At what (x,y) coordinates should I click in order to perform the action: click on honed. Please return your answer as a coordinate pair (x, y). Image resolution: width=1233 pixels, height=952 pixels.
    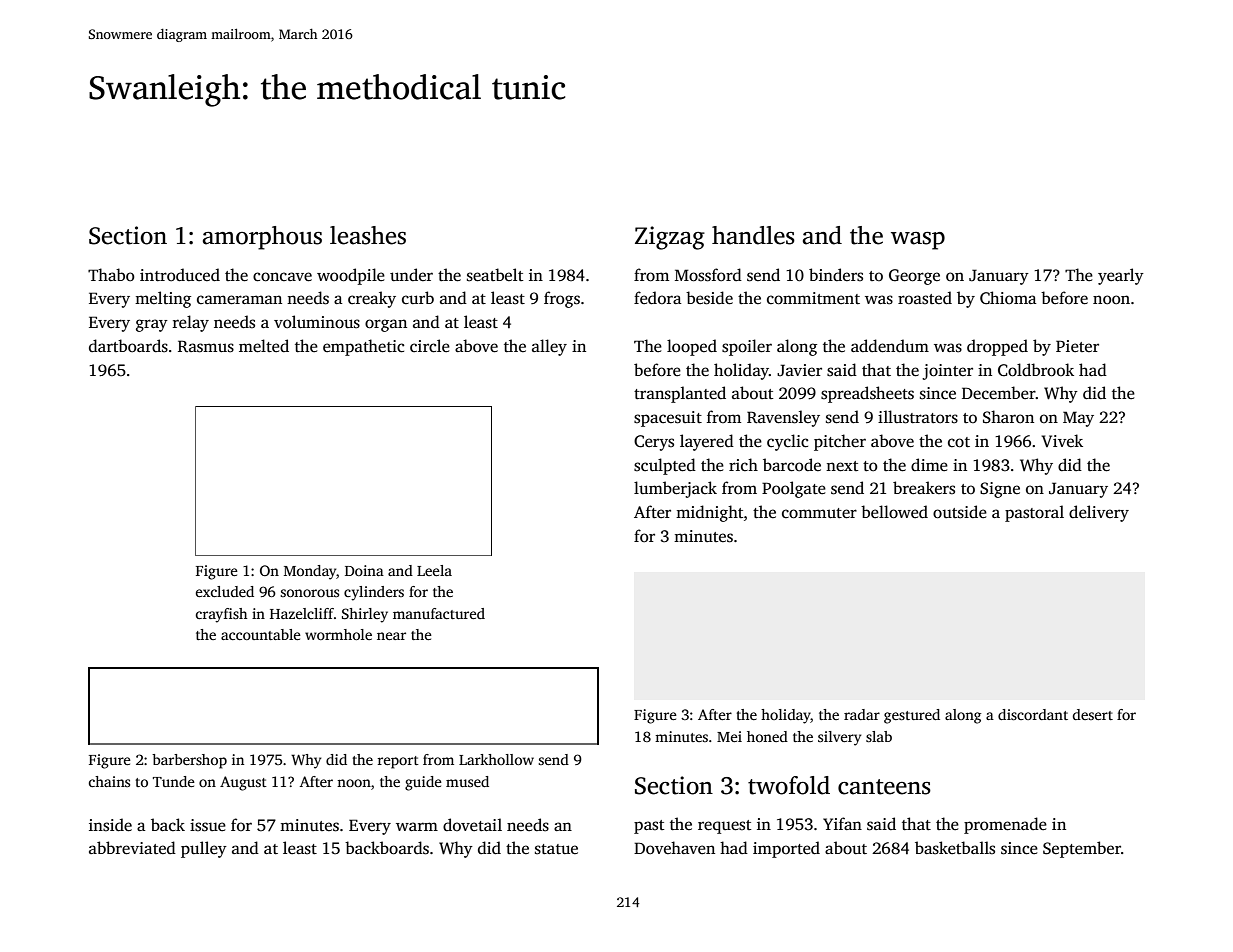
    Looking at the image, I should click on (767, 736).
